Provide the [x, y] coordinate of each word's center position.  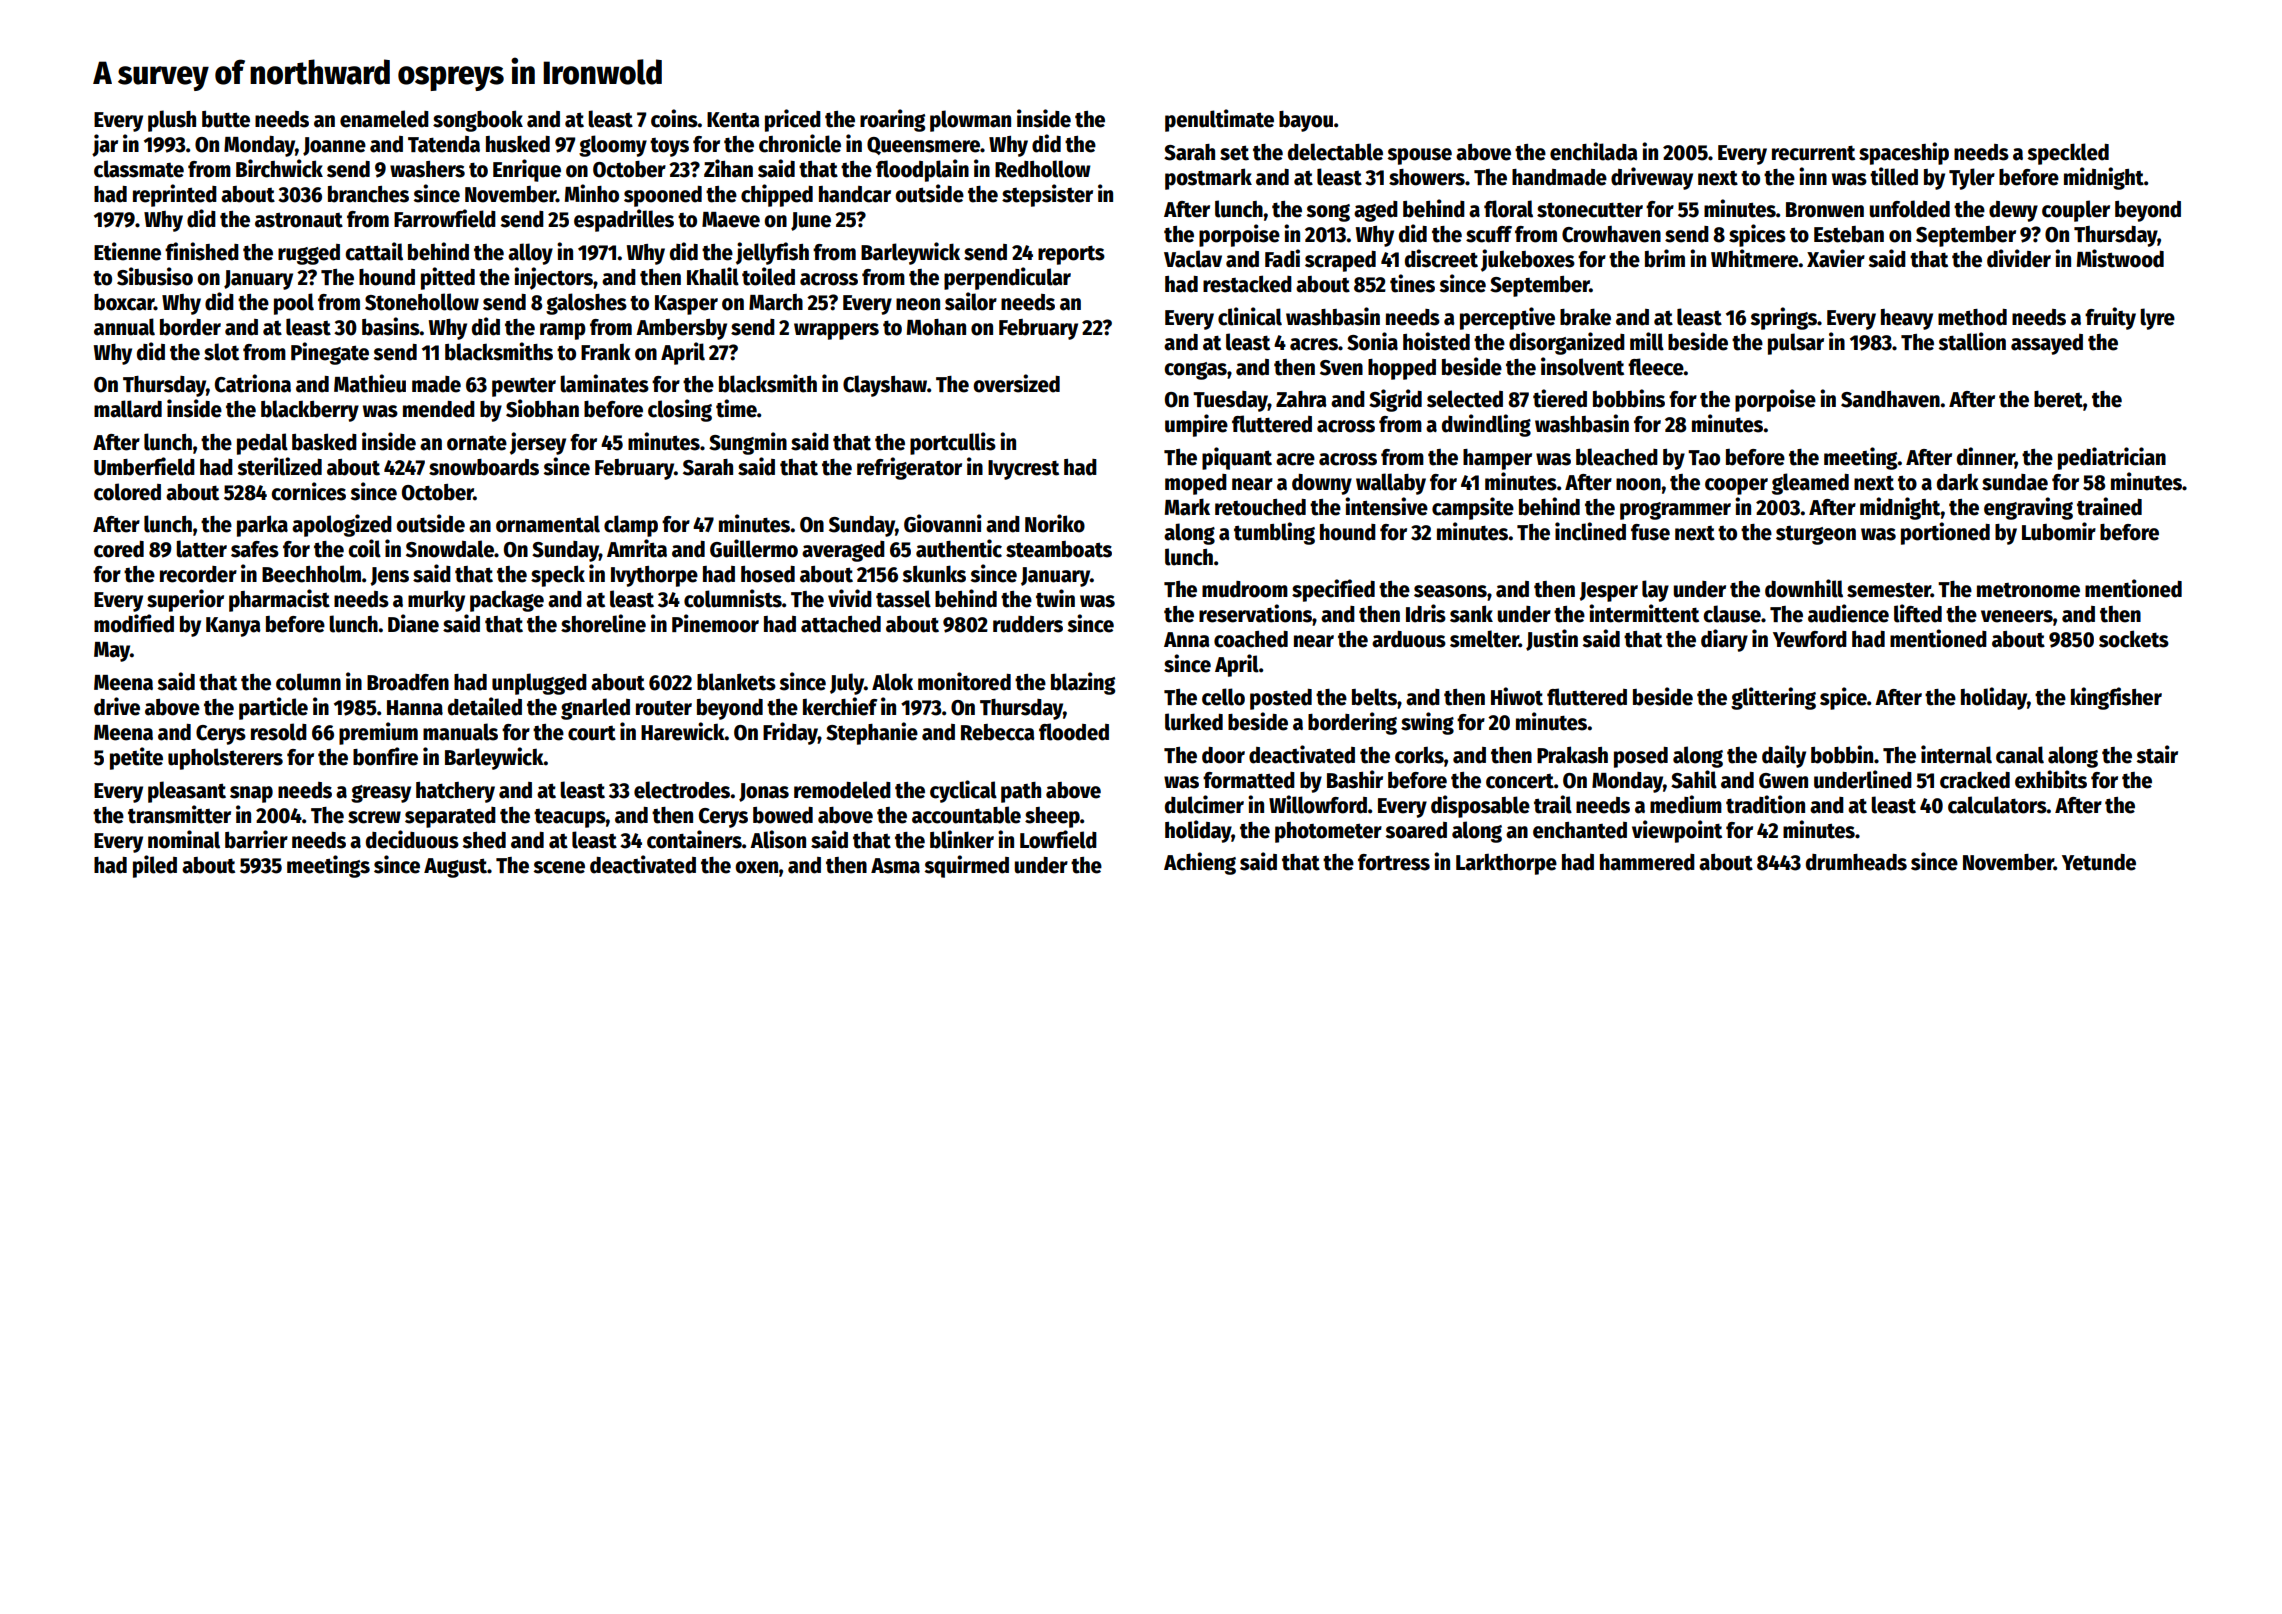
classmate [139, 169]
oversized [1016, 383]
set [1234, 153]
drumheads [1856, 862]
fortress [1394, 862]
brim [1665, 258]
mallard [128, 409]
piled [155, 866]
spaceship [1904, 153]
